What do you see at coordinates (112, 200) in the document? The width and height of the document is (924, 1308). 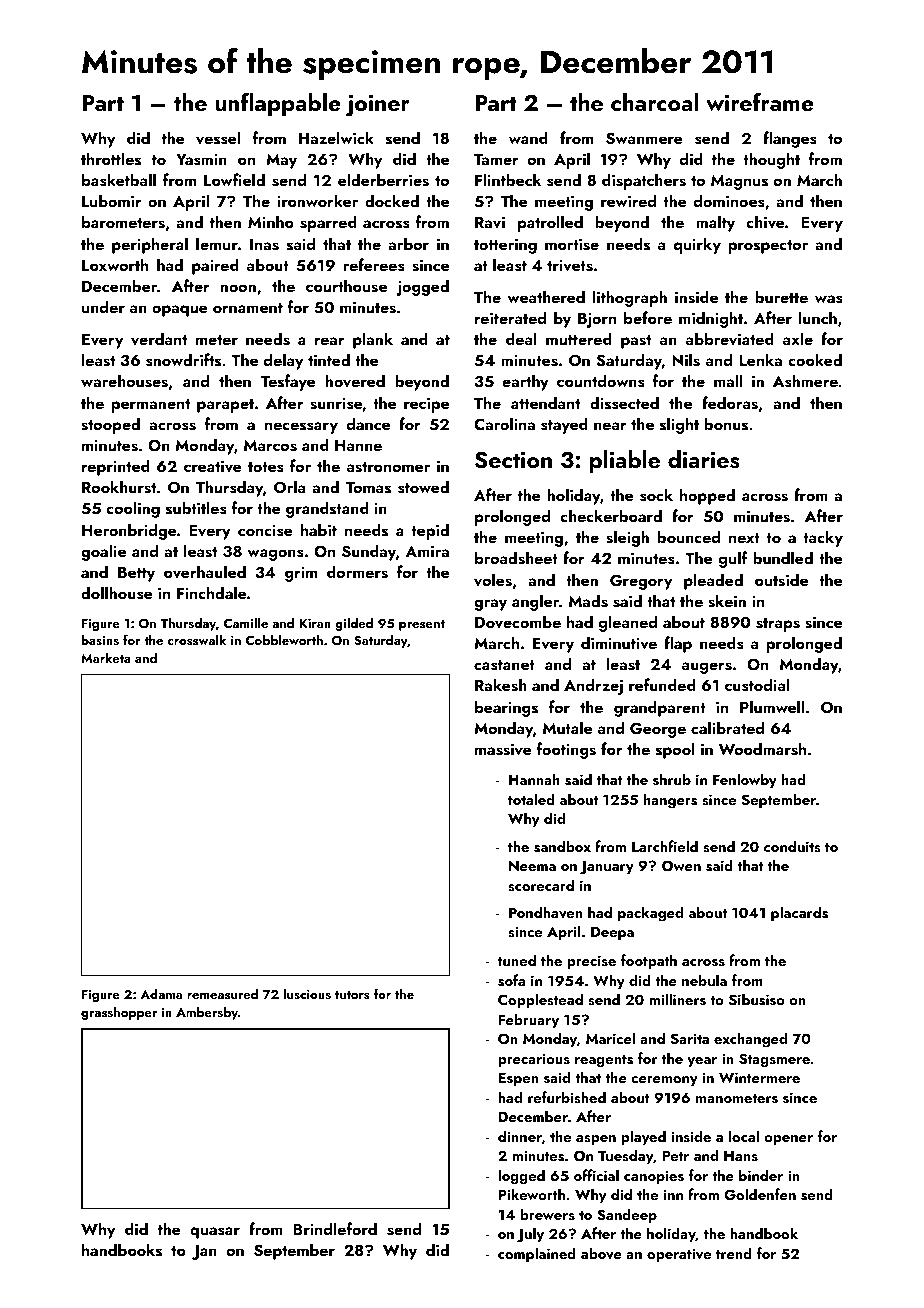 I see `Lubomir` at bounding box center [112, 200].
